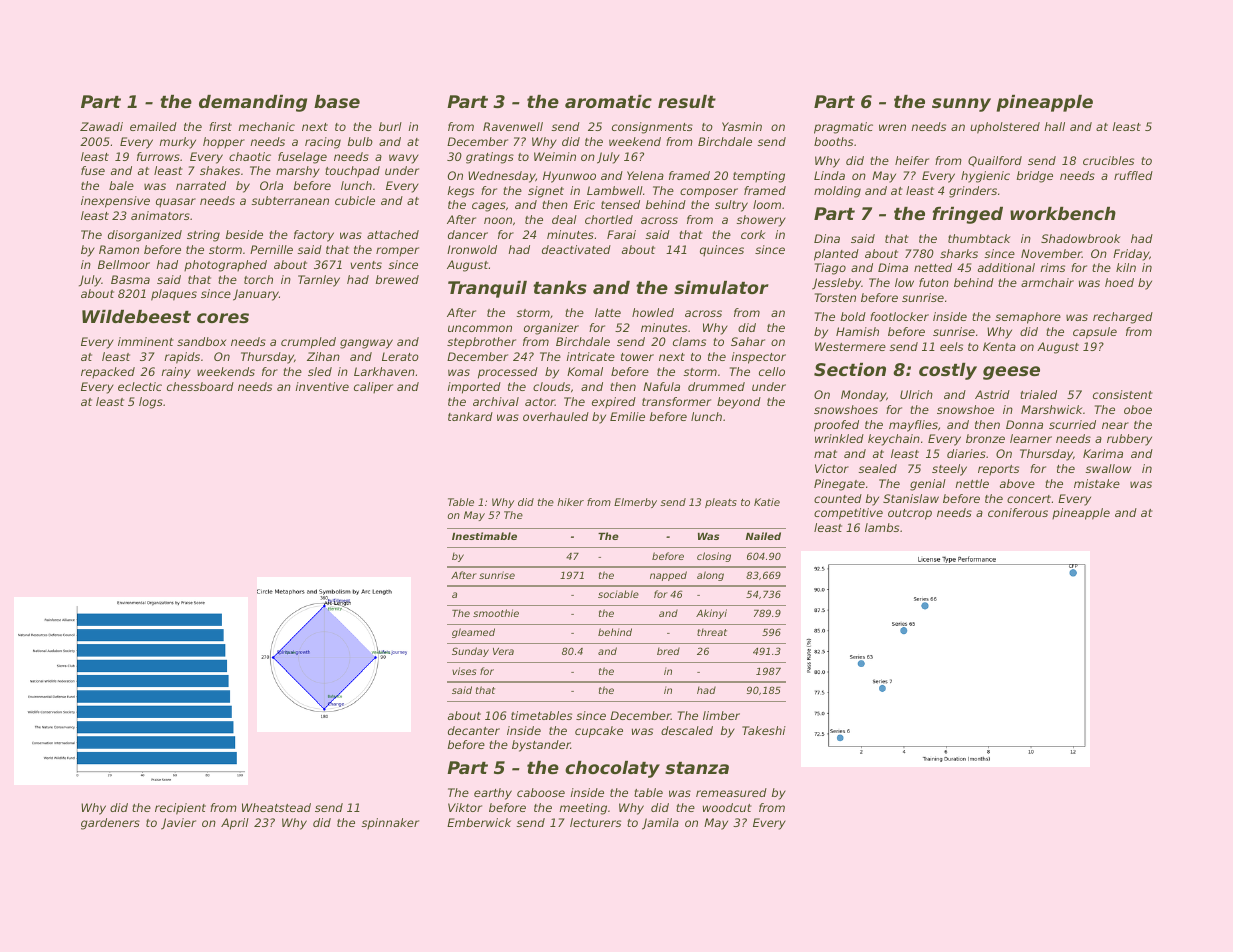 The height and width of the document is (952, 1233). What do you see at coordinates (934, 282) in the document?
I see `futon` at bounding box center [934, 282].
